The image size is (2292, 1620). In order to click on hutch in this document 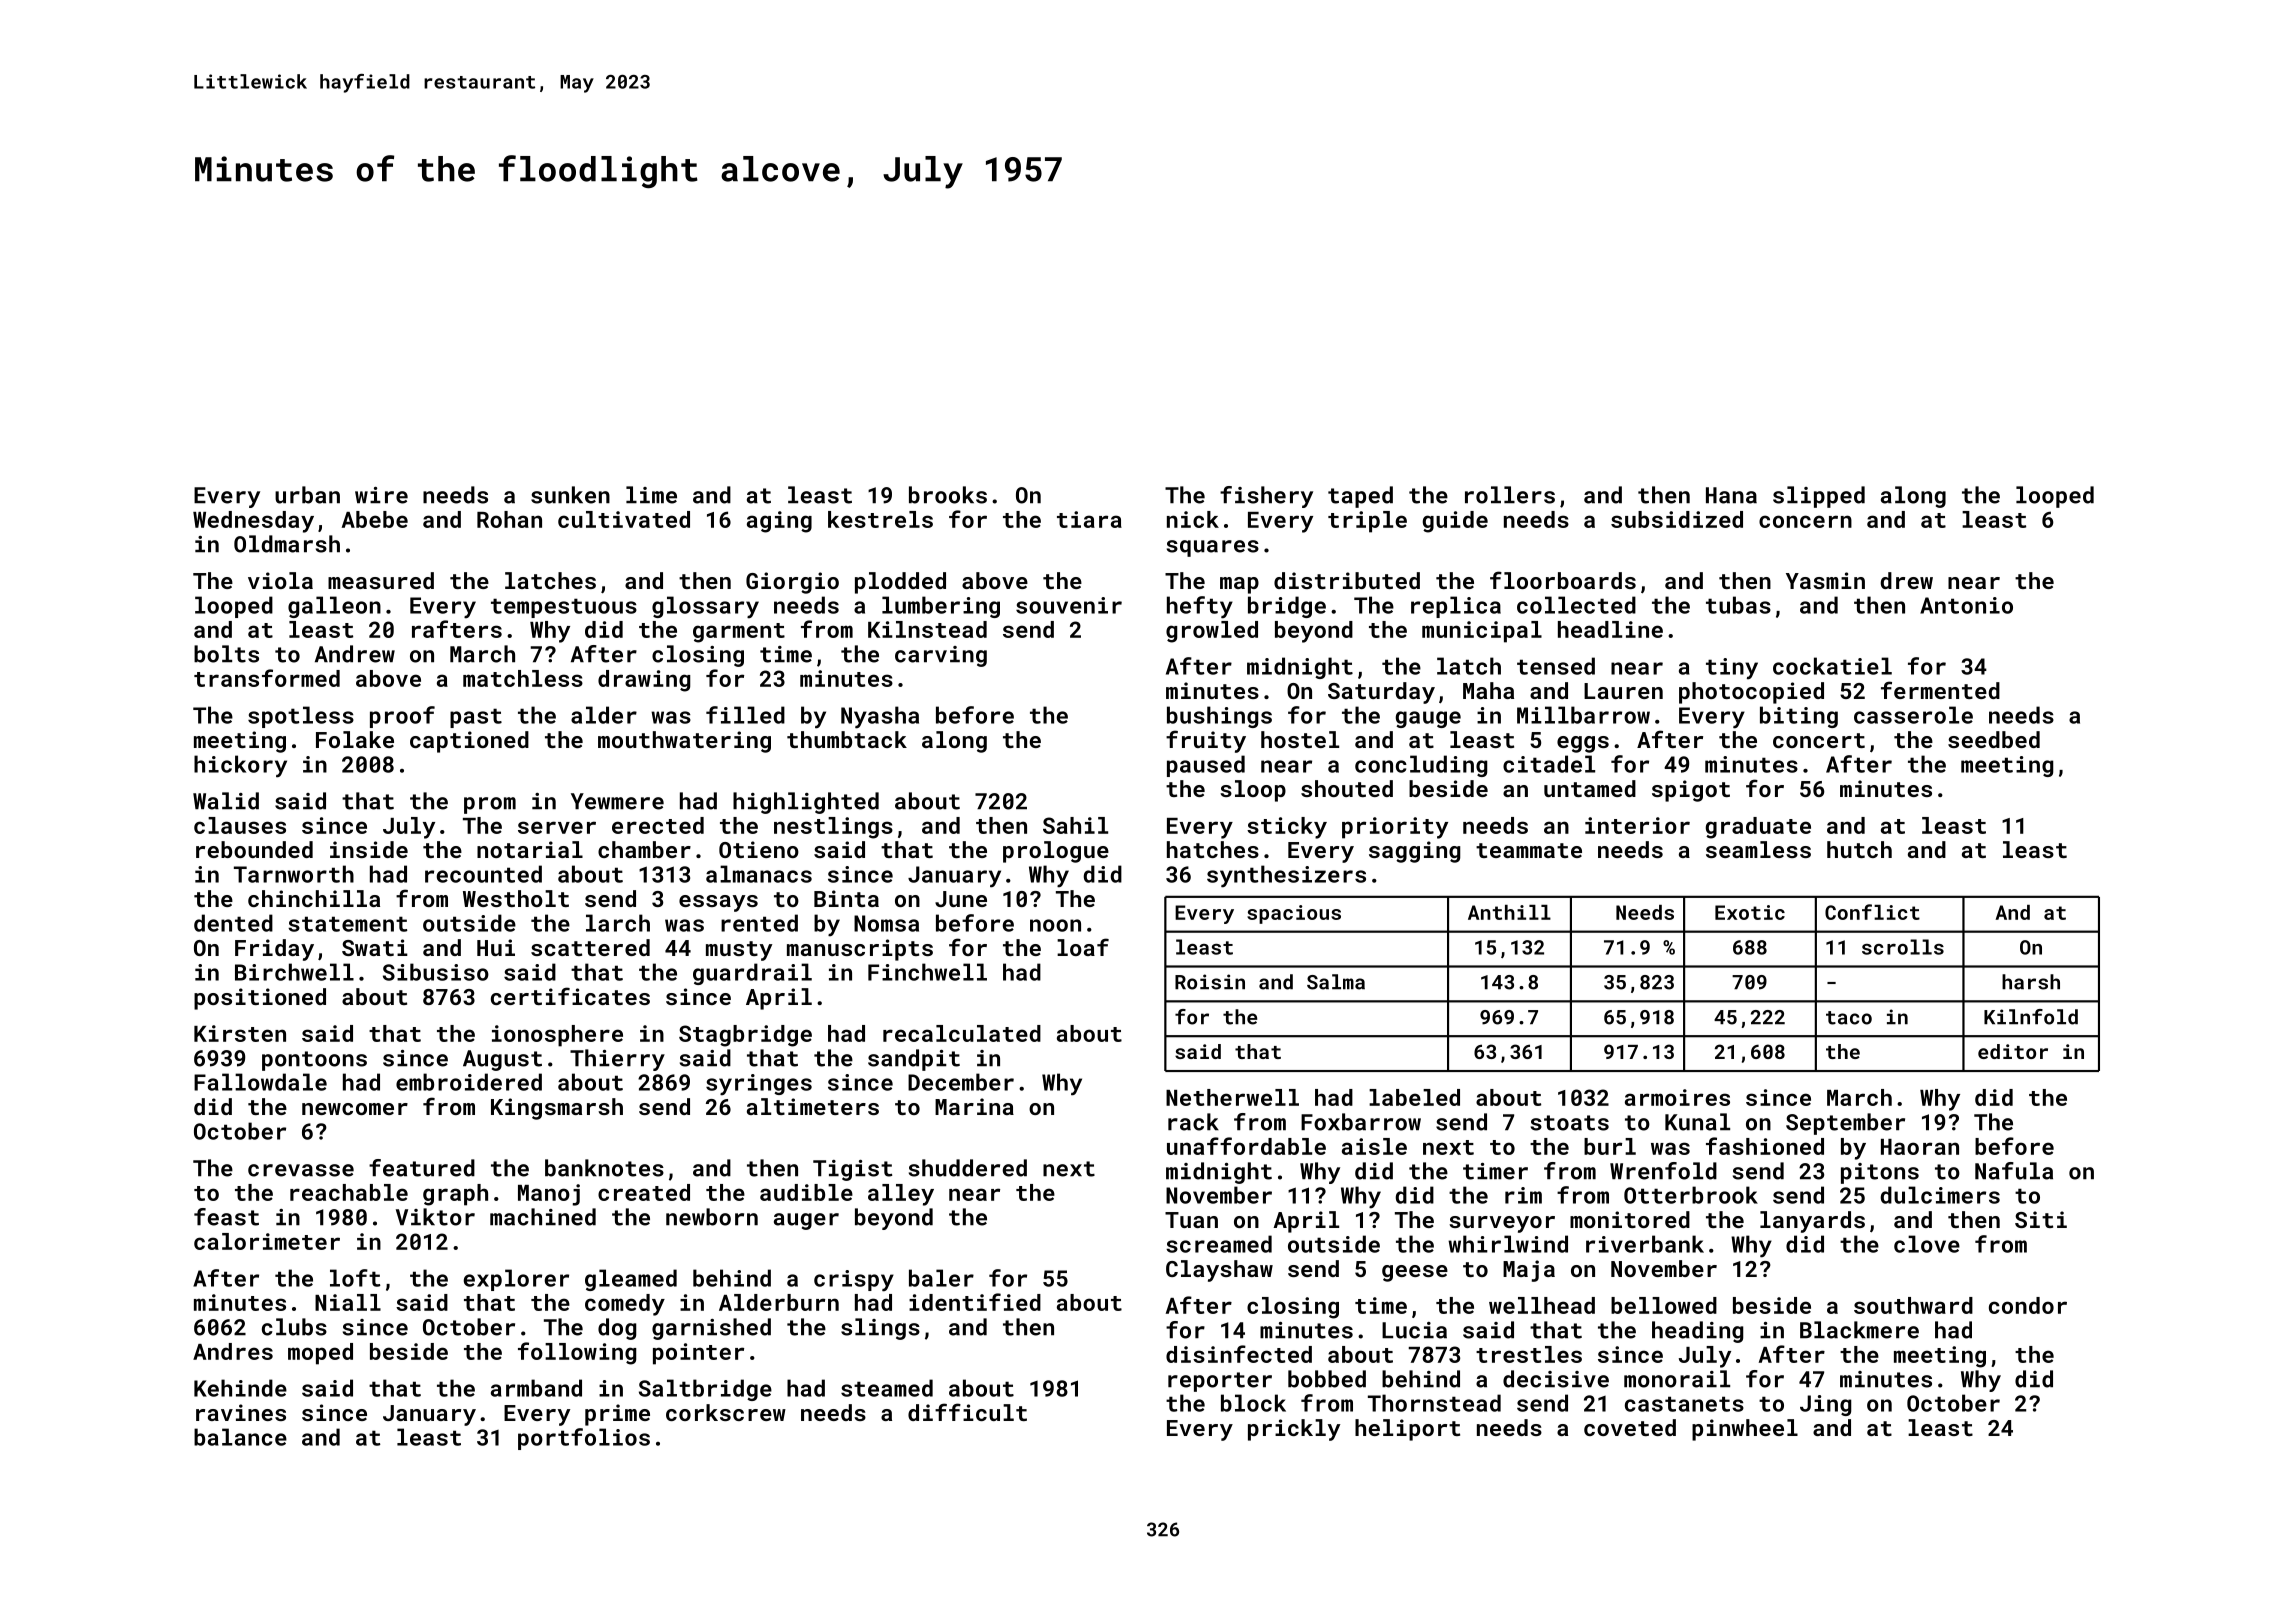, I will do `click(1859, 849)`.
